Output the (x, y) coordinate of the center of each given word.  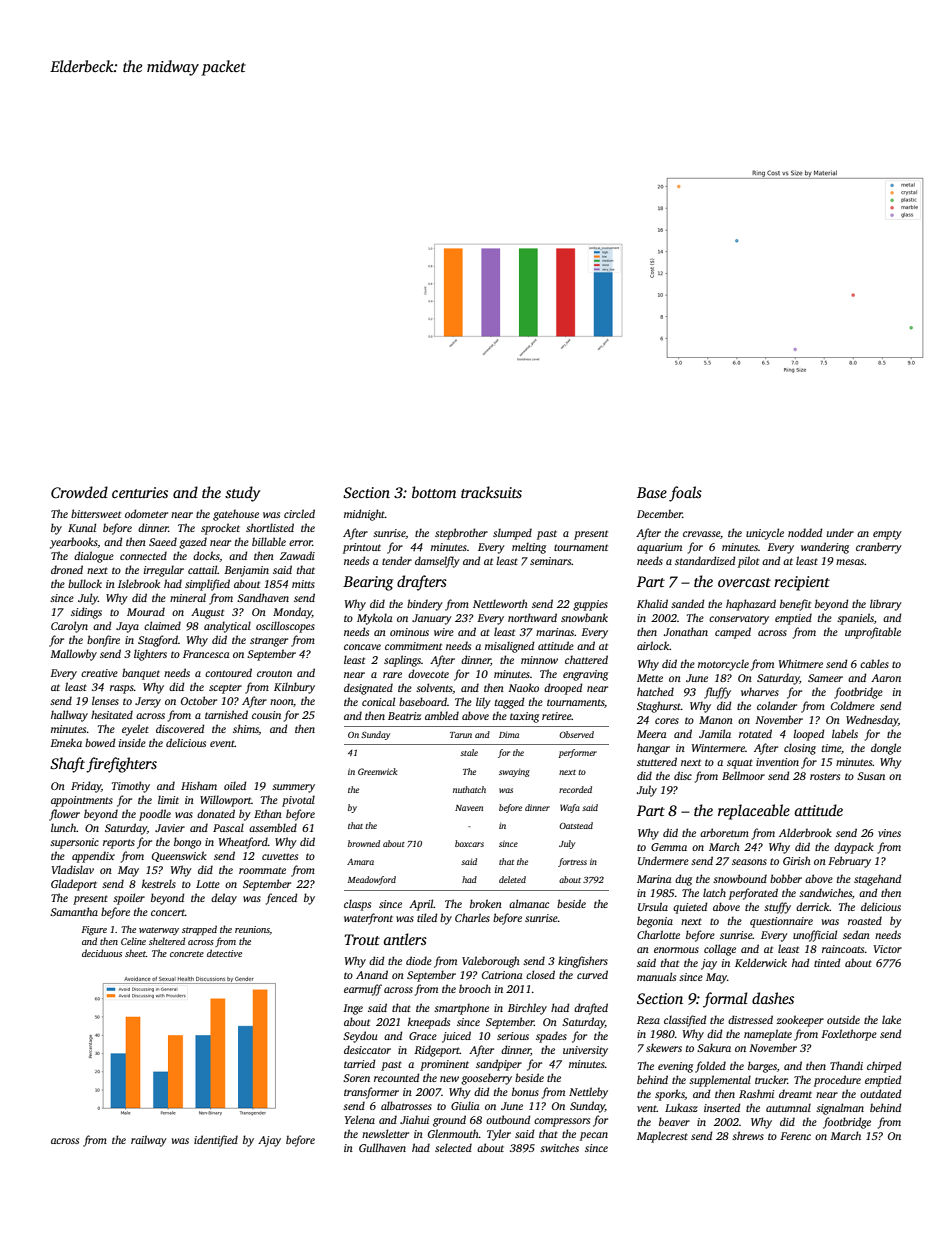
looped (809, 735)
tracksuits (491, 492)
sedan (856, 934)
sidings (86, 613)
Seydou (360, 1037)
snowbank (584, 617)
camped (733, 633)
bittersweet (96, 513)
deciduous (102, 953)
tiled (427, 917)
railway (149, 1141)
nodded (805, 532)
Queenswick (179, 856)
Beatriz (404, 716)
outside (843, 1019)
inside (132, 742)
